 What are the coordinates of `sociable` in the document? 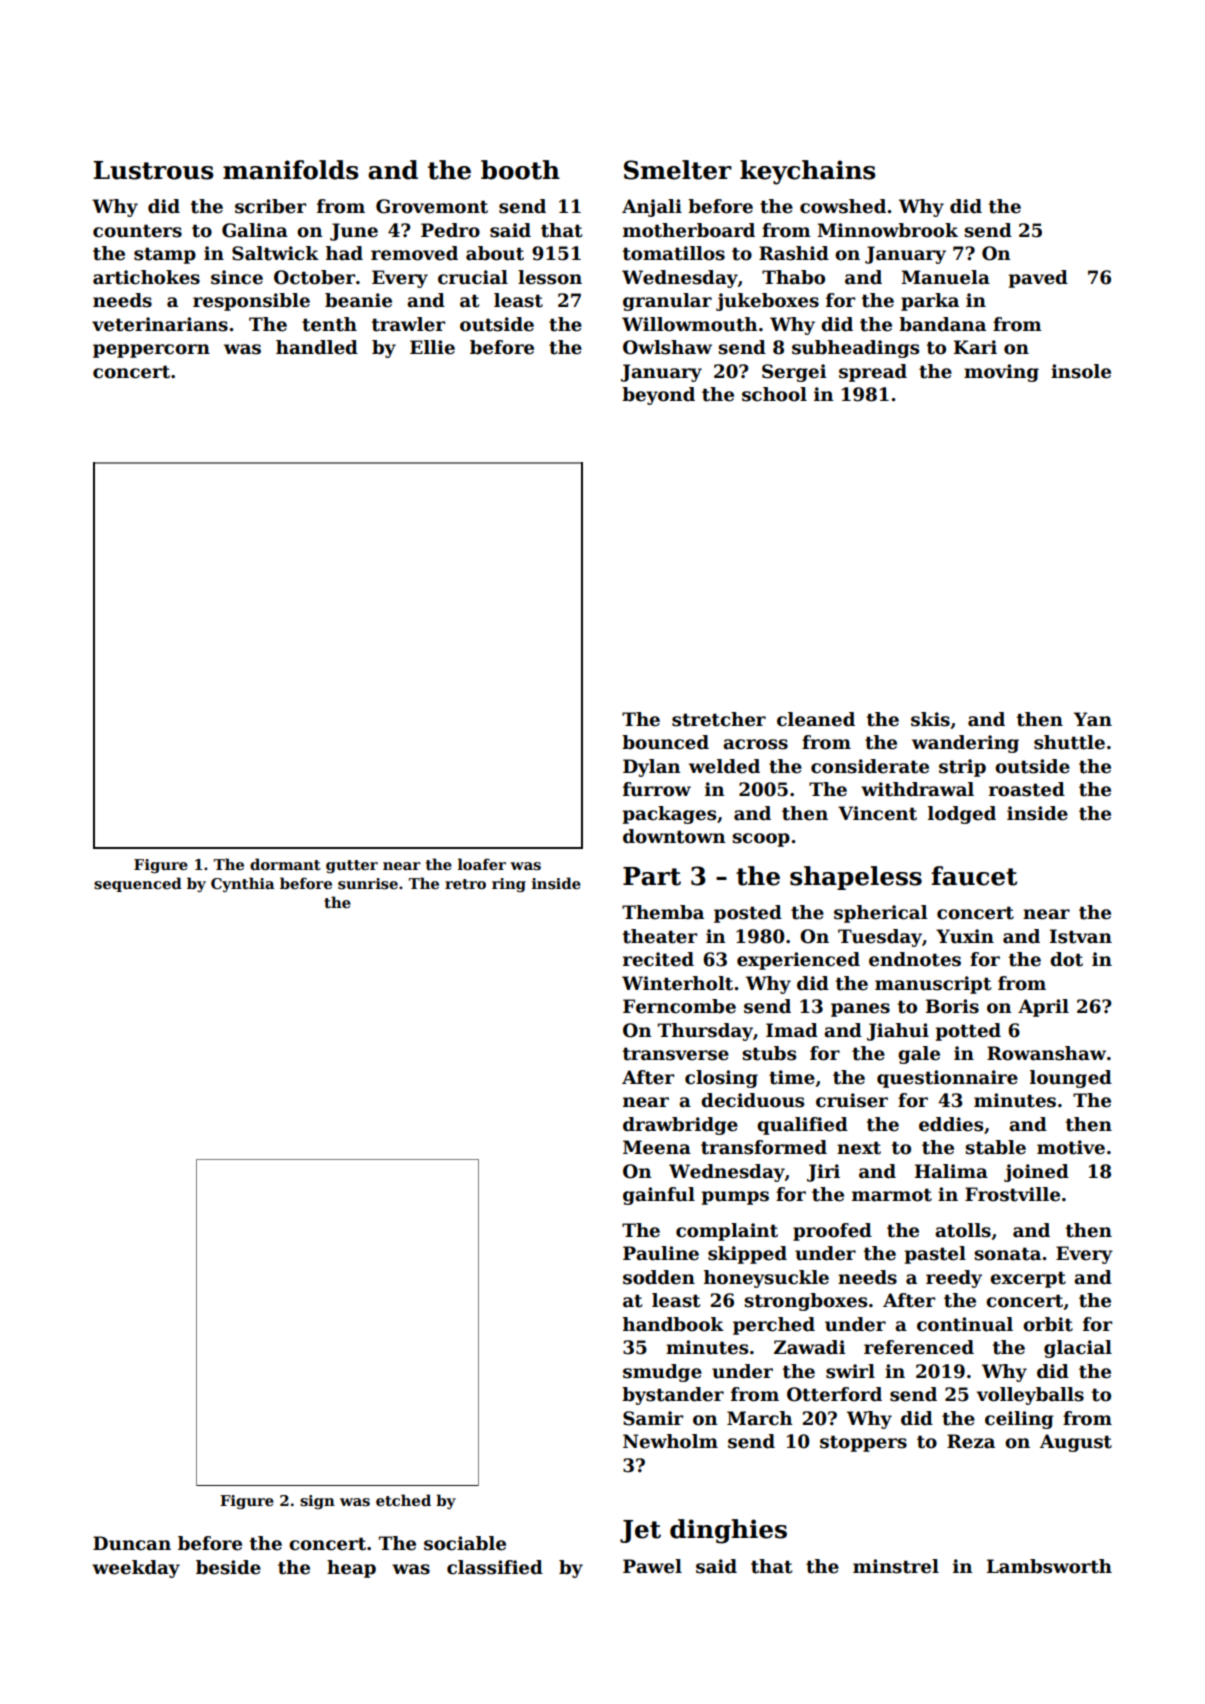 It's located at (465, 1543).
